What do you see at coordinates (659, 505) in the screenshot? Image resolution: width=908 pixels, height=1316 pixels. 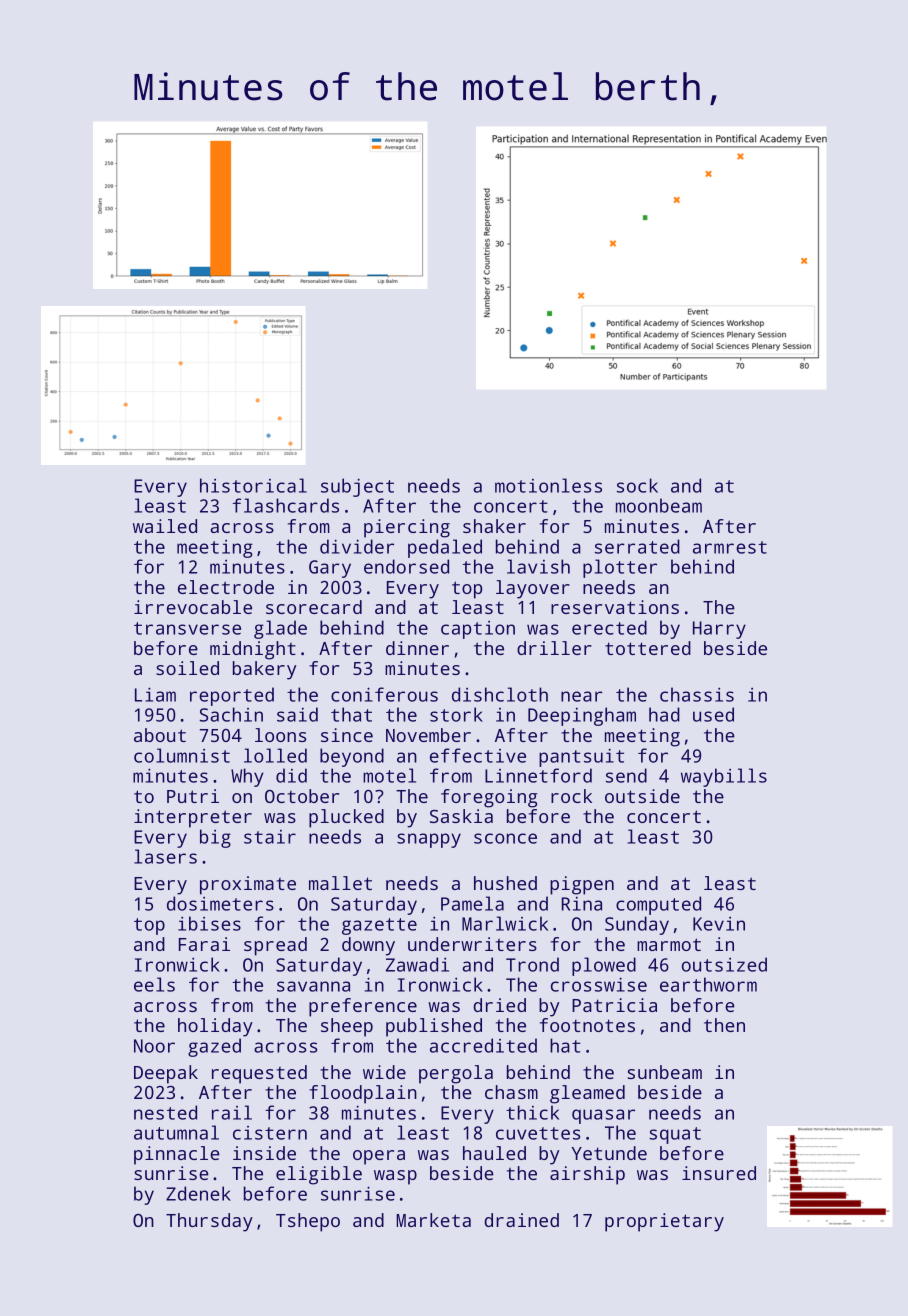 I see `moonbeam` at bounding box center [659, 505].
